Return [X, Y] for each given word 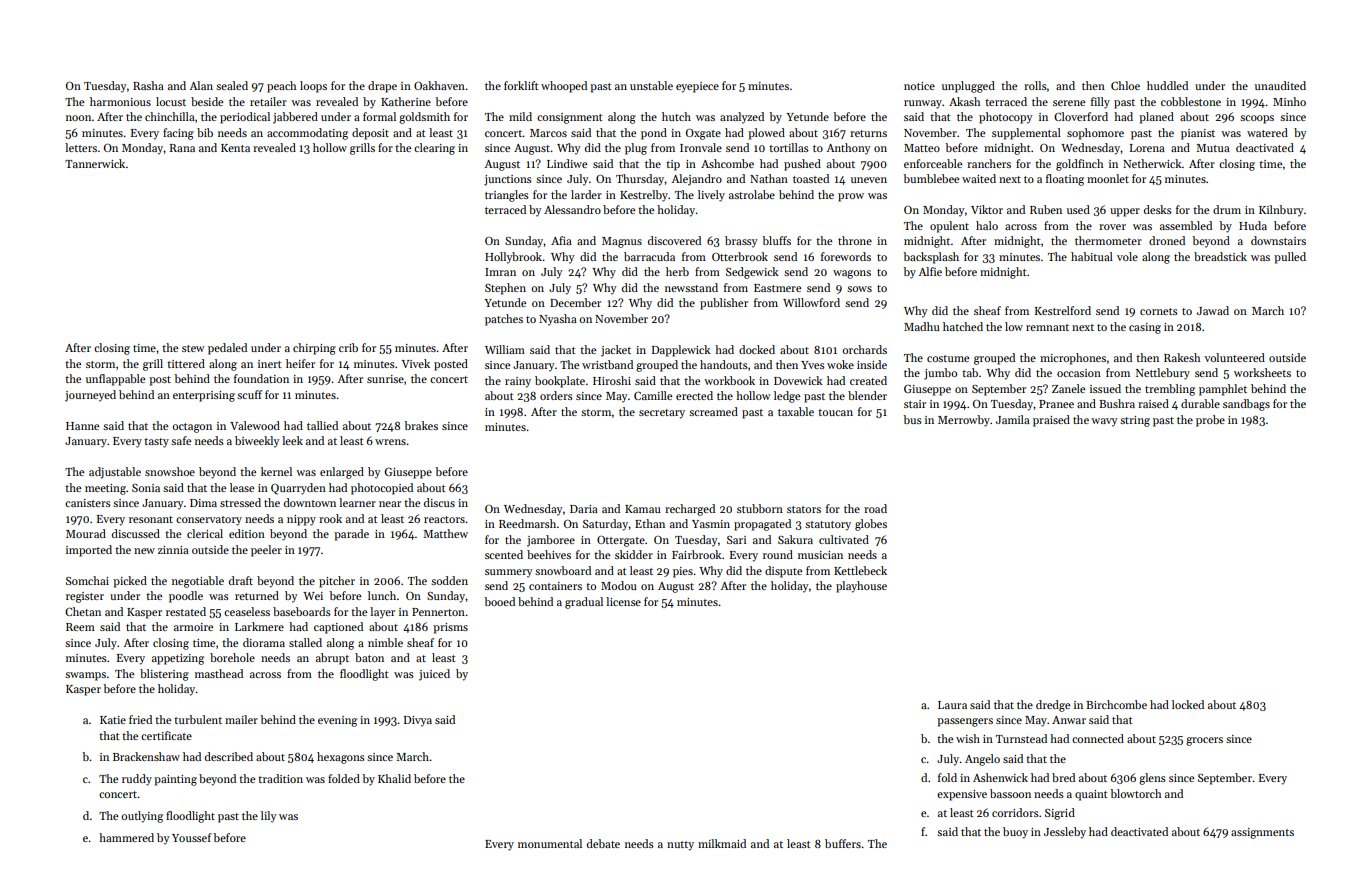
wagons [852, 274]
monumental [550, 843]
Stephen [505, 289]
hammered [126, 837]
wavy [1104, 422]
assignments [1262, 833]
